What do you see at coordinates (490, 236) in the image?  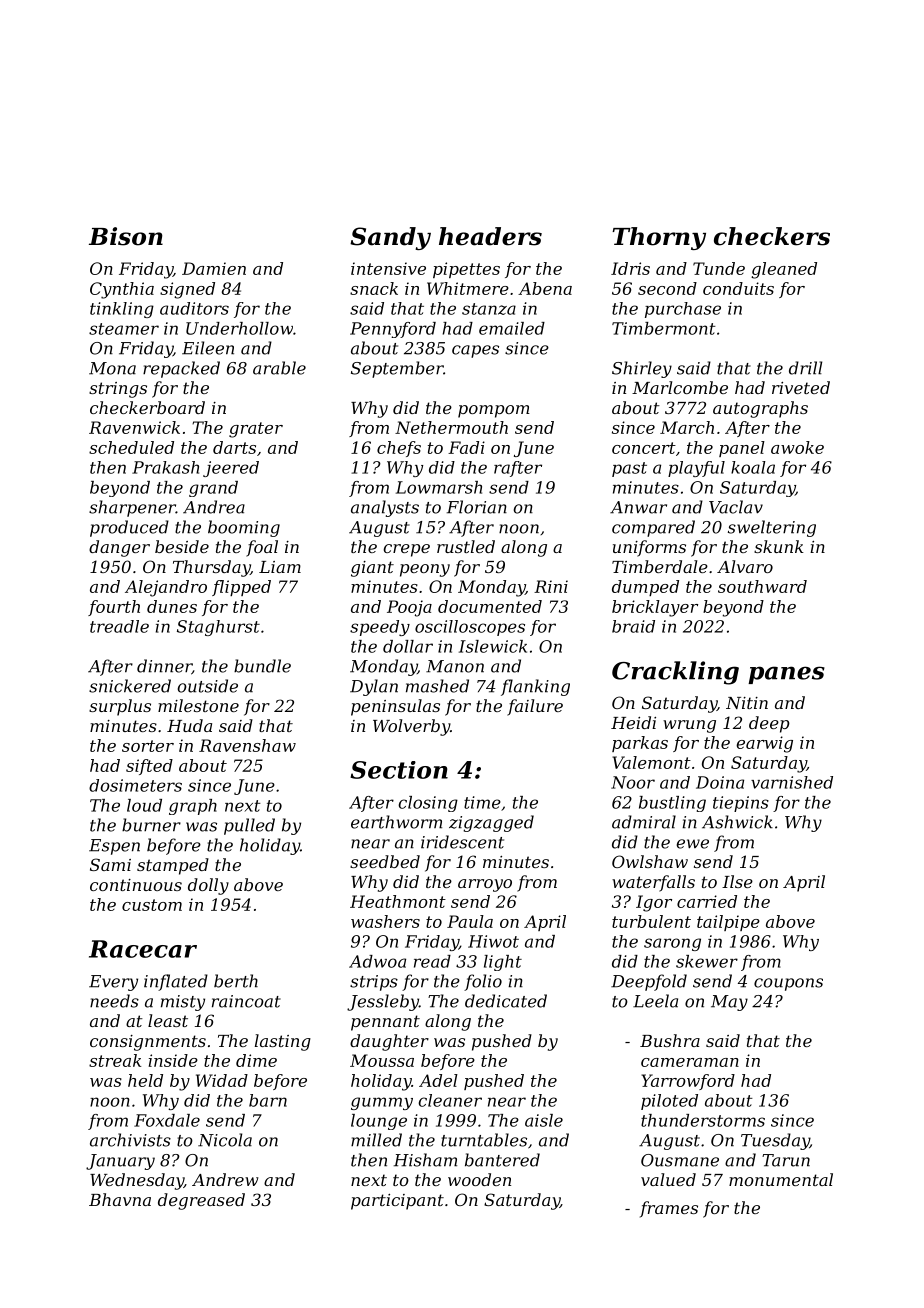 I see `headers` at bounding box center [490, 236].
